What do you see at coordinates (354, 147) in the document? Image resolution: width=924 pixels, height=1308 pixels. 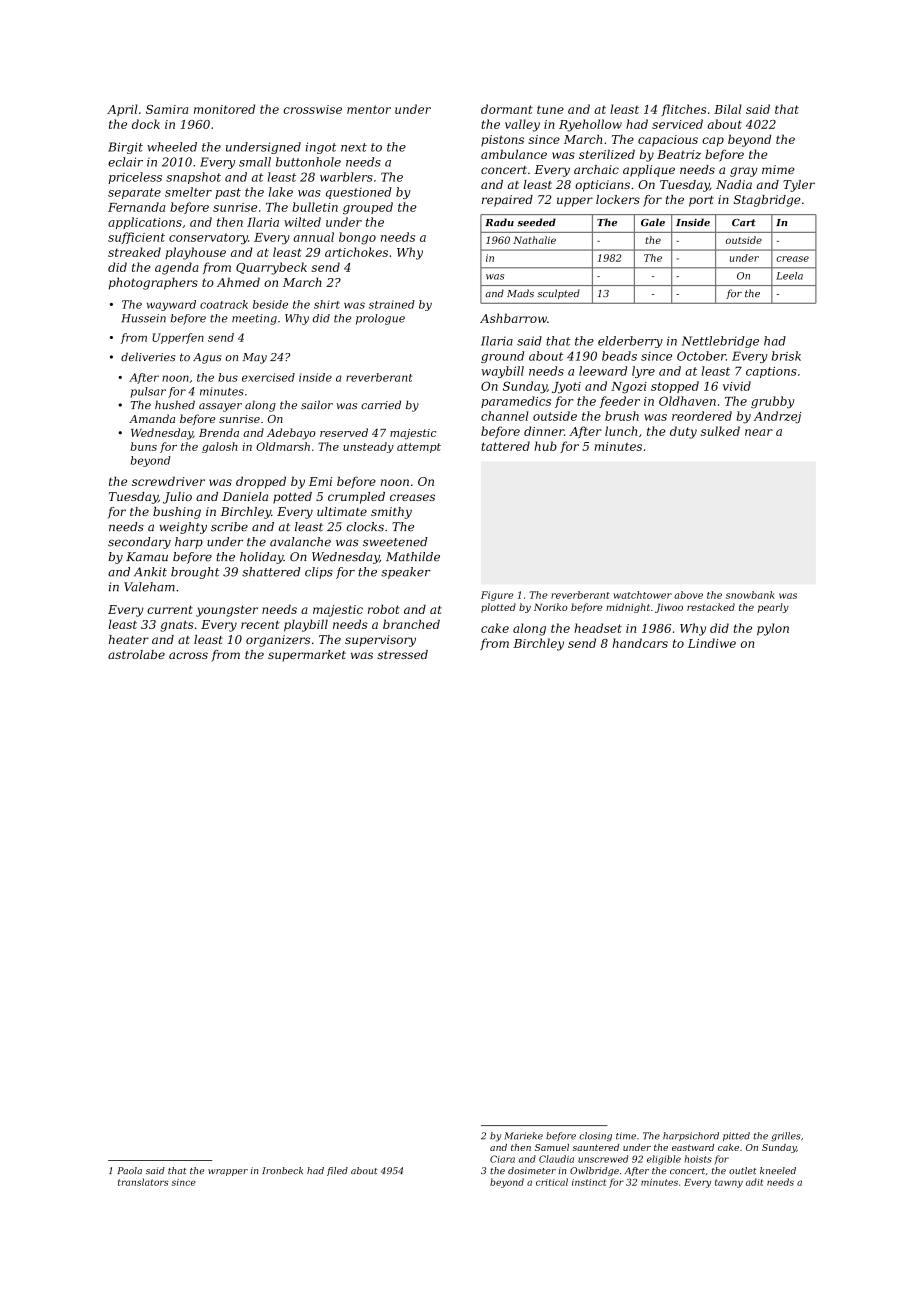 I see `next` at bounding box center [354, 147].
